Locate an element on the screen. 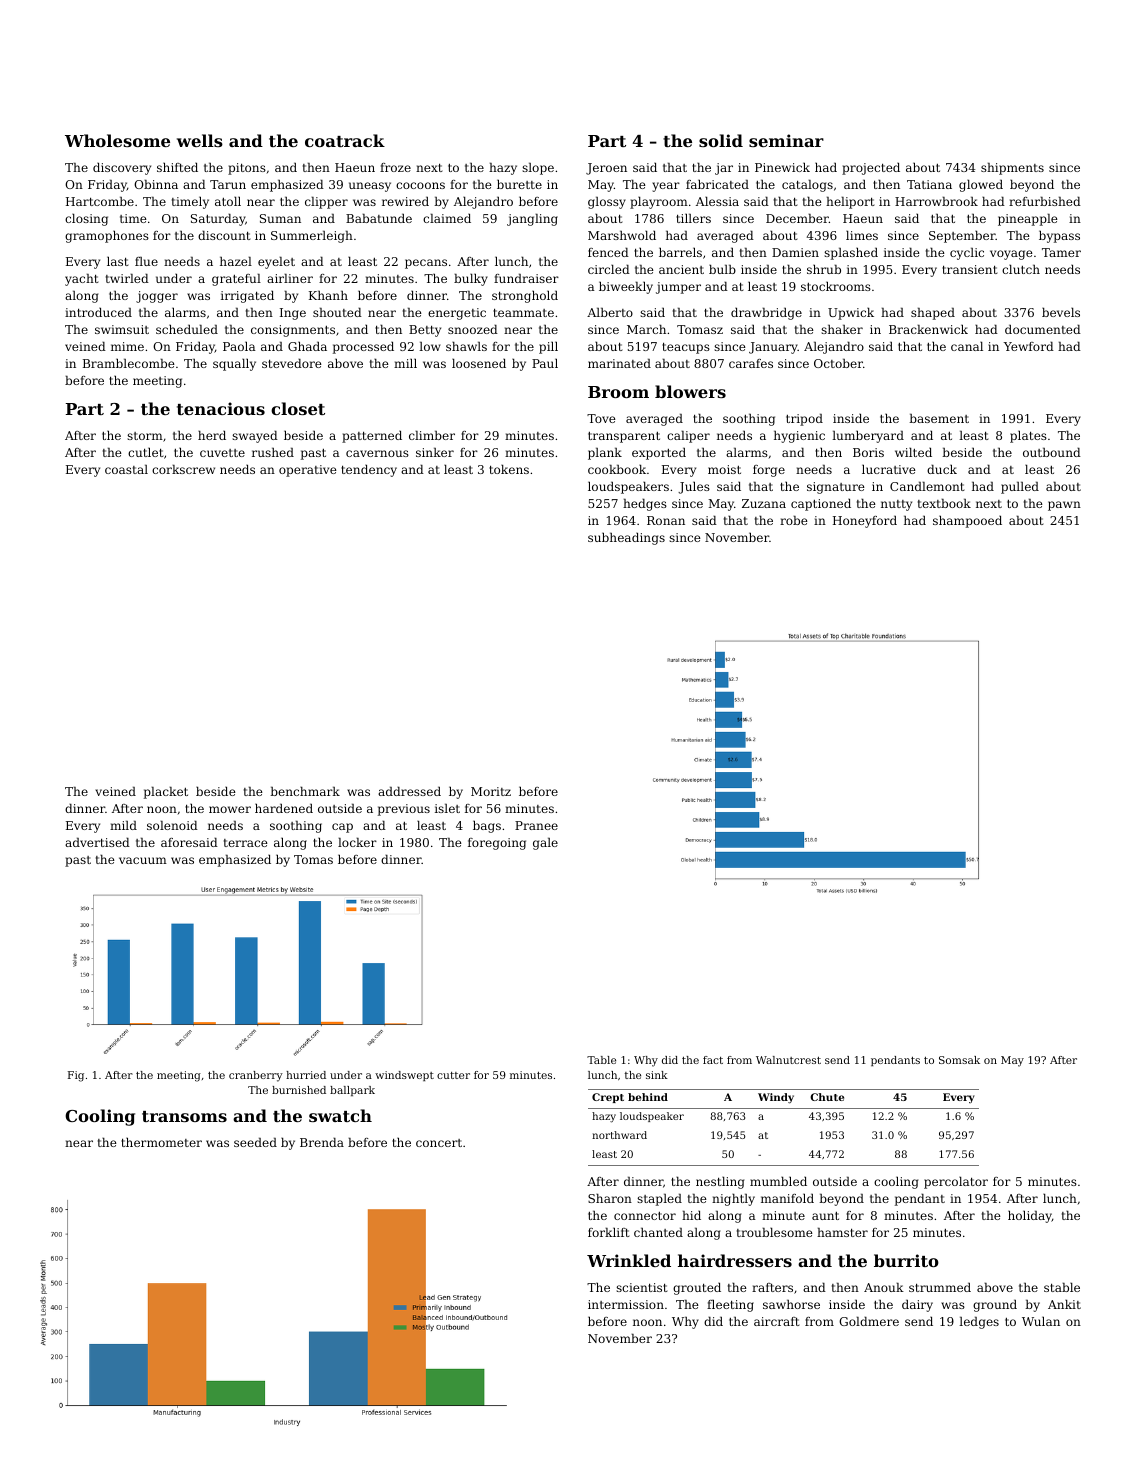 The height and width of the screenshot is (1483, 1146). seminar is located at coordinates (786, 140).
